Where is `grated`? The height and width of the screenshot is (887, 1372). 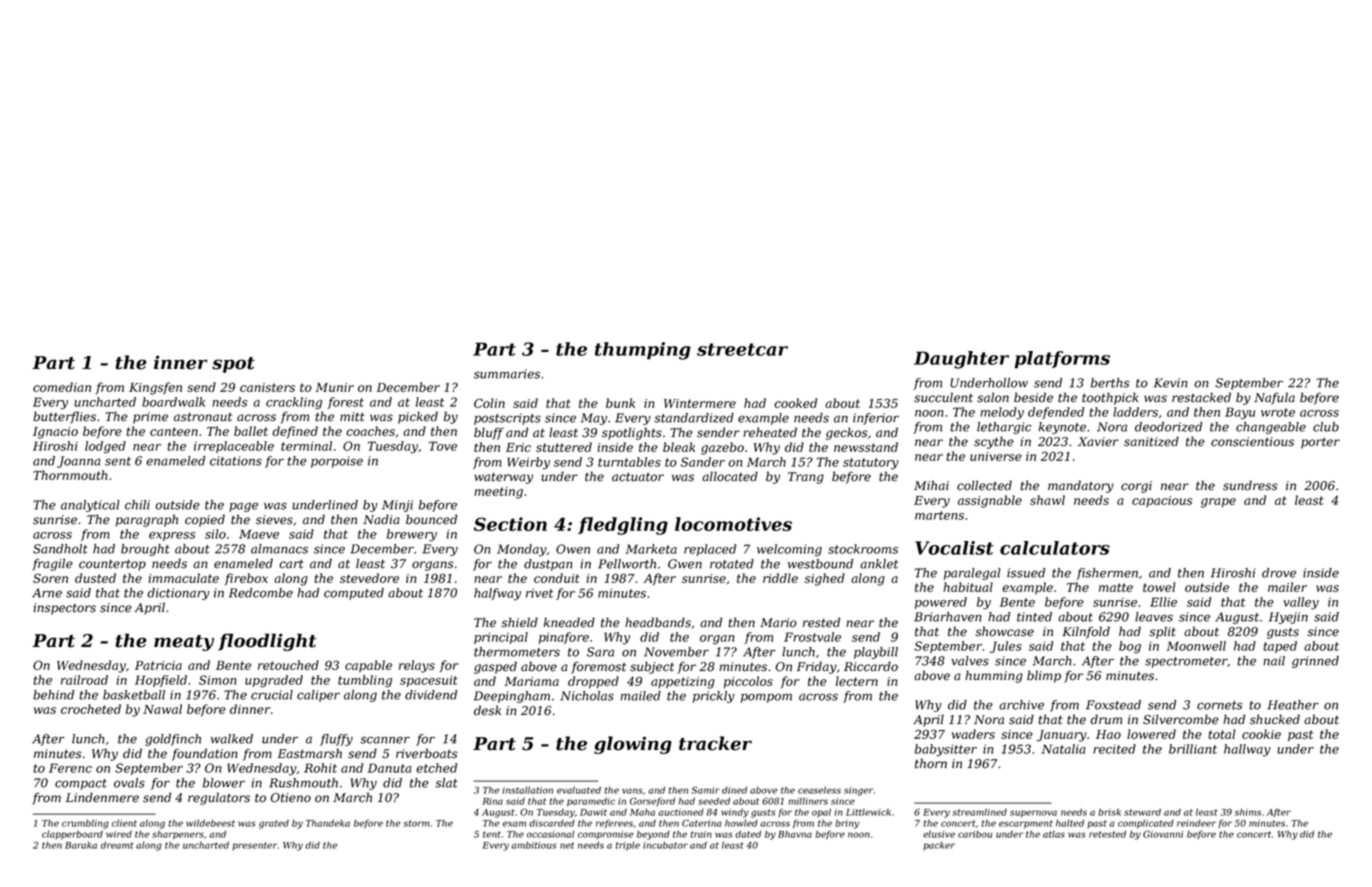 grated is located at coordinates (274, 824).
